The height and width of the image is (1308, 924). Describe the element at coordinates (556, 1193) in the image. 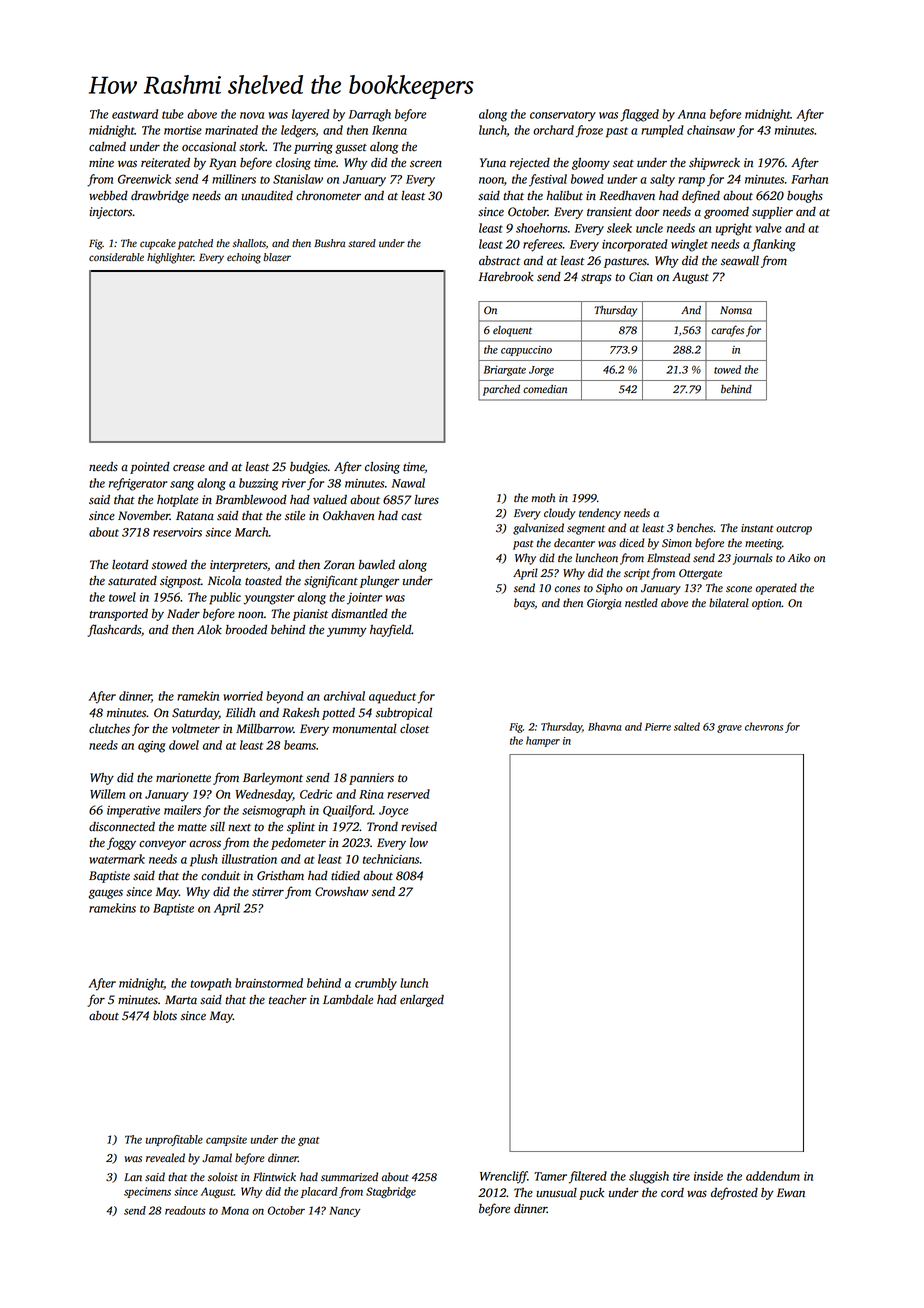

I see `unusual` at that location.
